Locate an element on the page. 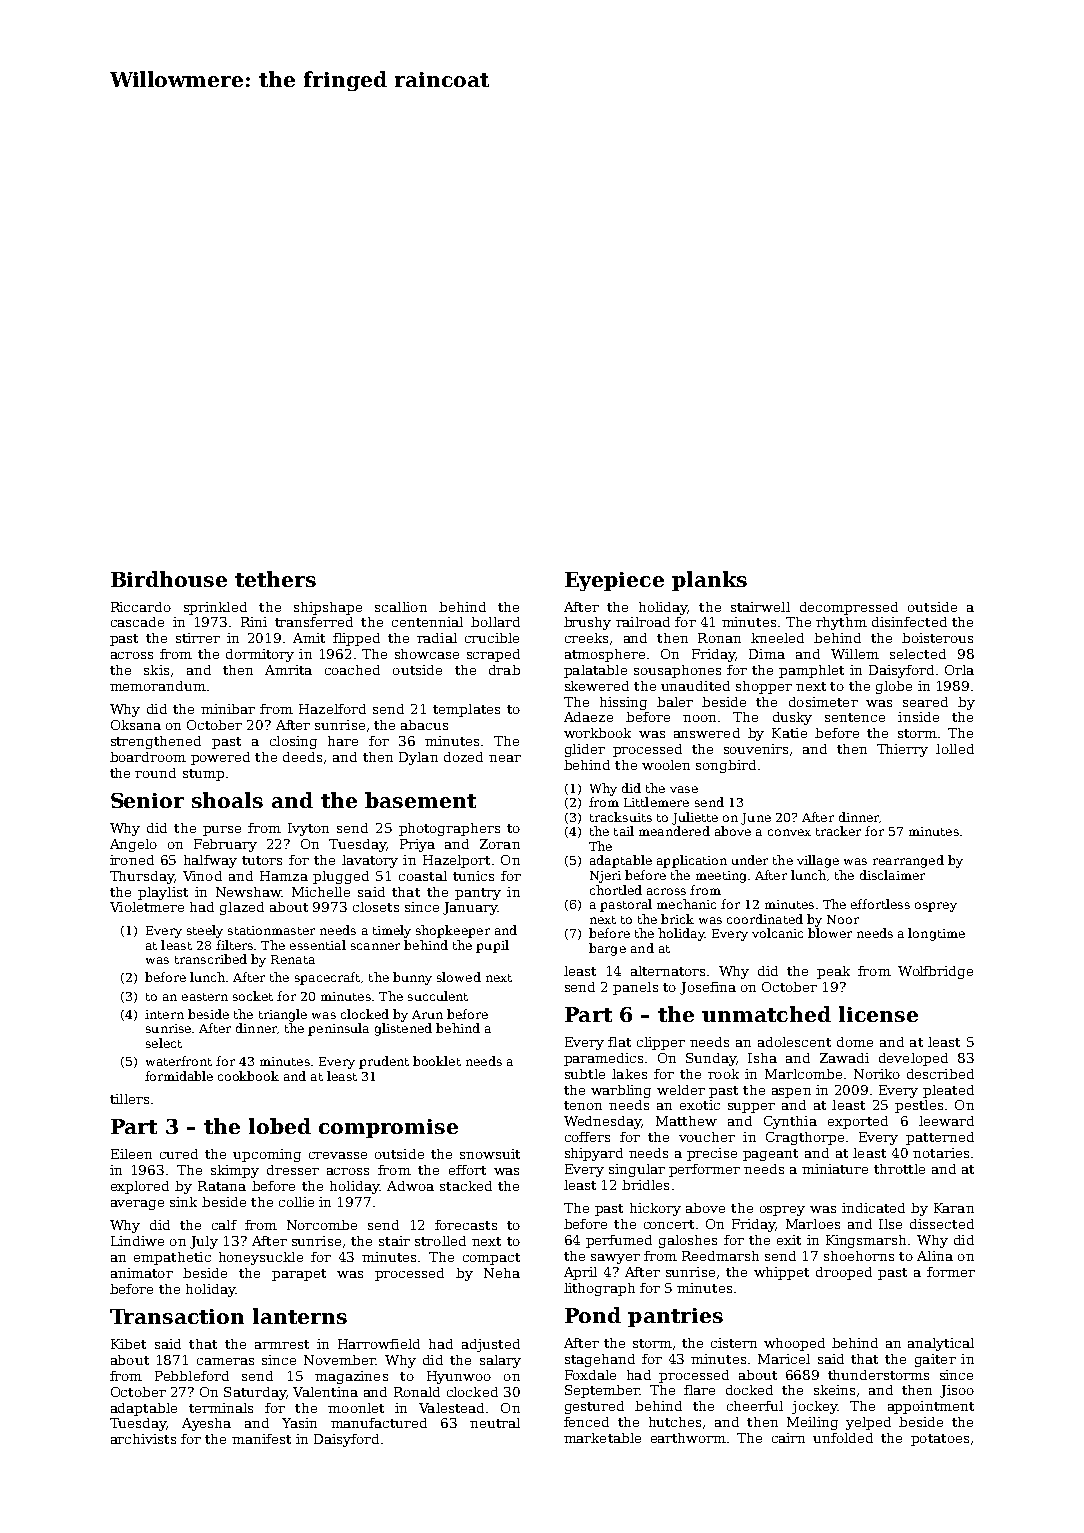 The height and width of the document is (1533, 1084). tracker is located at coordinates (838, 831).
